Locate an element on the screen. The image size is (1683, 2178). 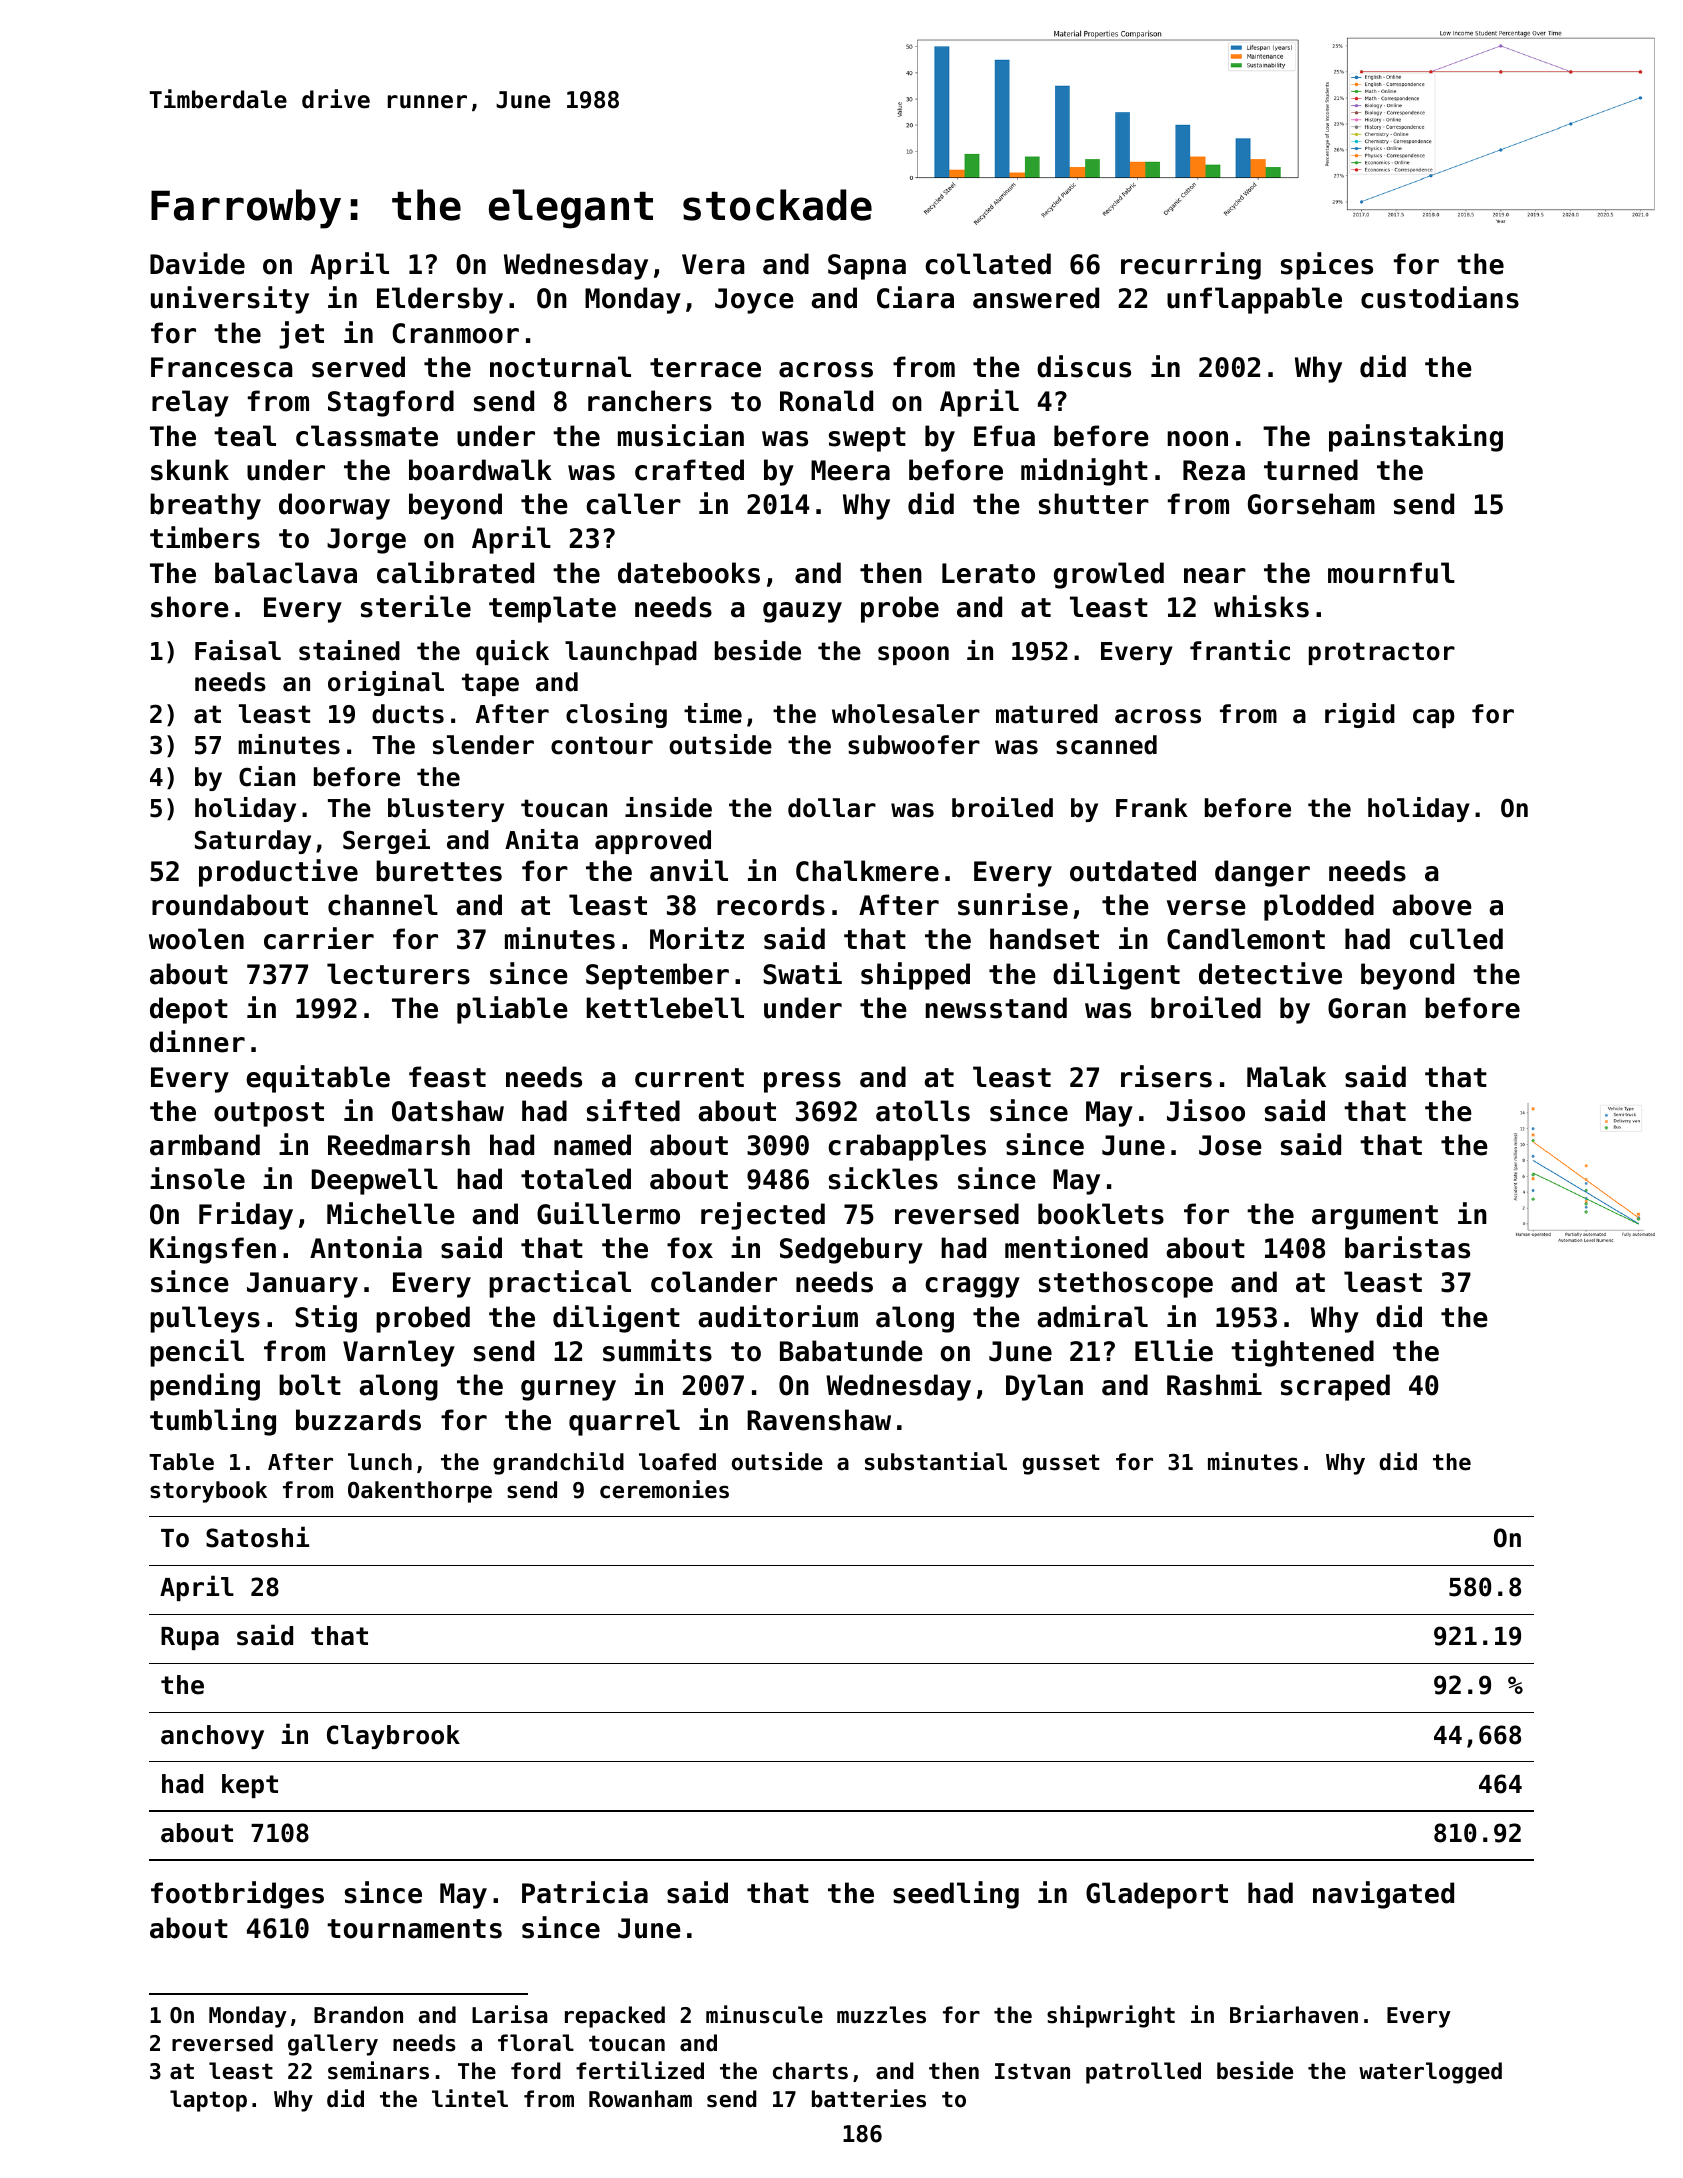
boardwalk is located at coordinates (480, 470).
